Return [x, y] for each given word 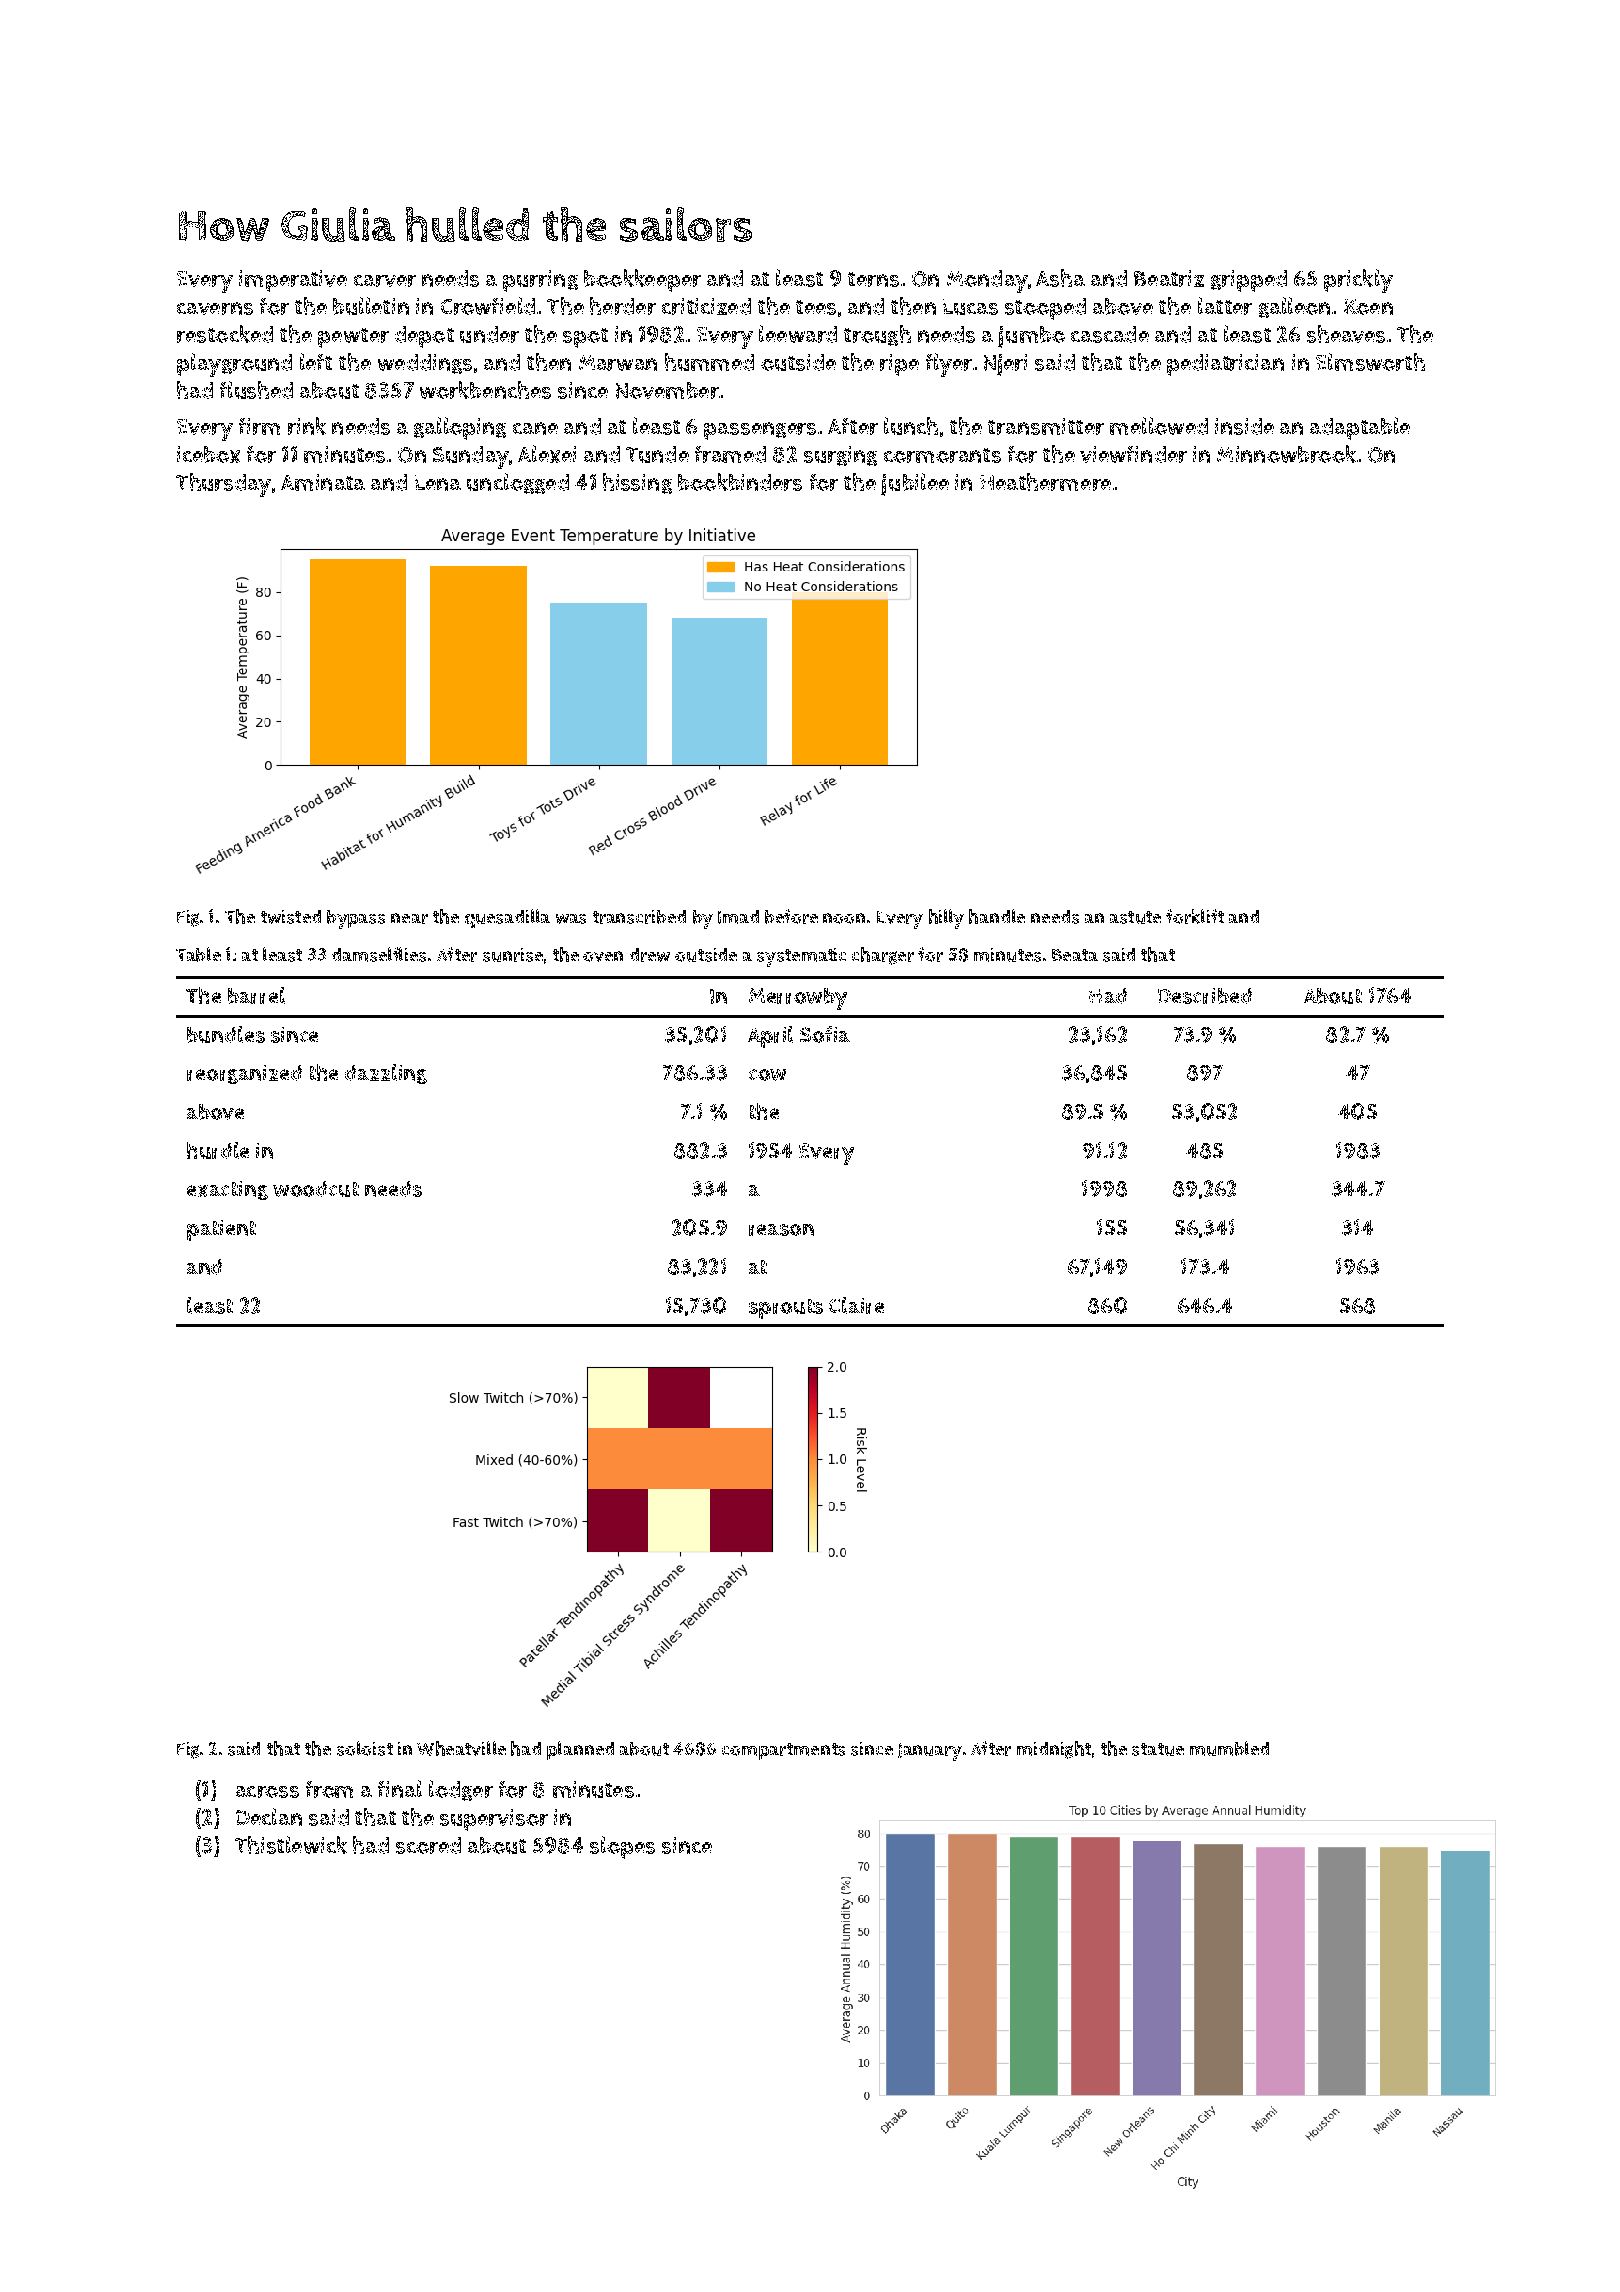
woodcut [316, 1189]
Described [1205, 996]
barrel [256, 995]
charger [883, 956]
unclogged [518, 483]
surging [840, 456]
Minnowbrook [1286, 454]
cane [535, 428]
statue [1158, 1749]
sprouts [786, 1309]
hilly [946, 919]
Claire [856, 1305]
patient [221, 1230]
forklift [1195, 916]
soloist [365, 1748]
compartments [783, 1751]
